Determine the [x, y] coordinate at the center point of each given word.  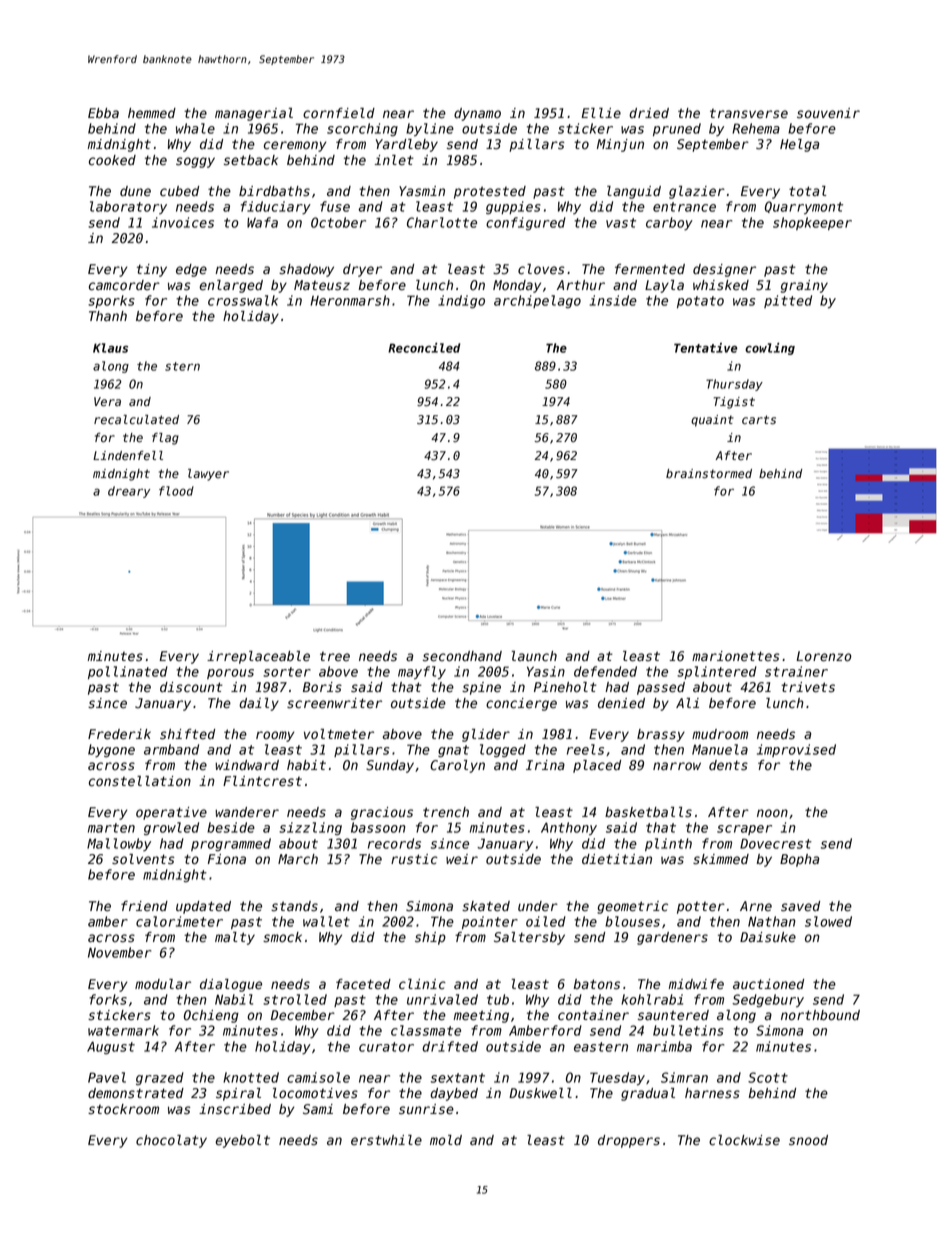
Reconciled [424, 348]
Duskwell [540, 1093]
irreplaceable [258, 657]
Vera [107, 402]
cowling [770, 349]
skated [486, 906]
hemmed [152, 113]
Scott [768, 1077]
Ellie [601, 113]
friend [144, 906]
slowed [828, 921]
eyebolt [242, 1141]
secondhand [462, 656]
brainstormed [709, 474]
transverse [749, 114]
